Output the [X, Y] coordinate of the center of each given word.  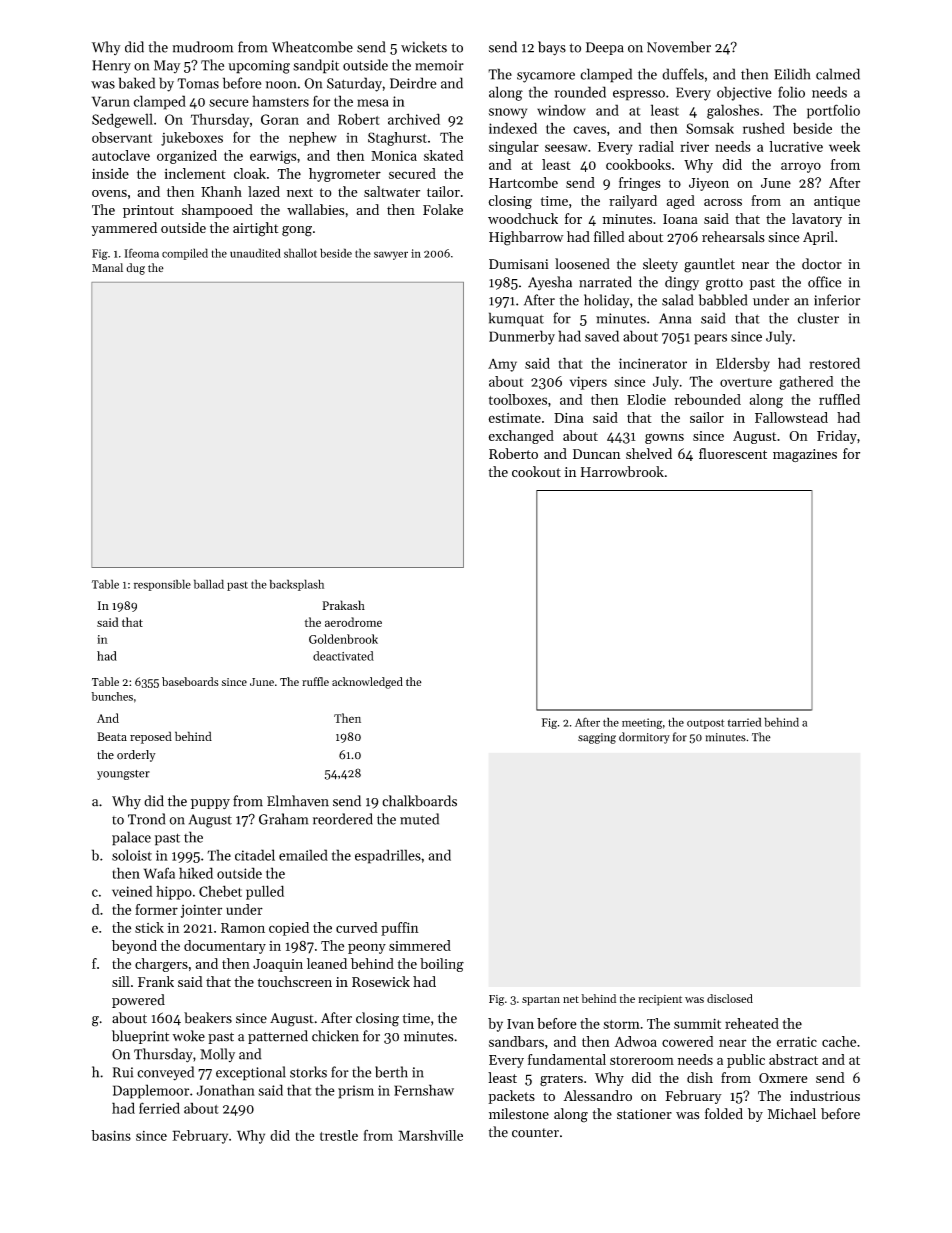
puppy [210, 804]
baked [137, 83]
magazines [805, 455]
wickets [424, 47]
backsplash [297, 585]
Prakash [343, 605]
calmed [838, 74]
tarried [745, 722]
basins [111, 1135]
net [571, 999]
